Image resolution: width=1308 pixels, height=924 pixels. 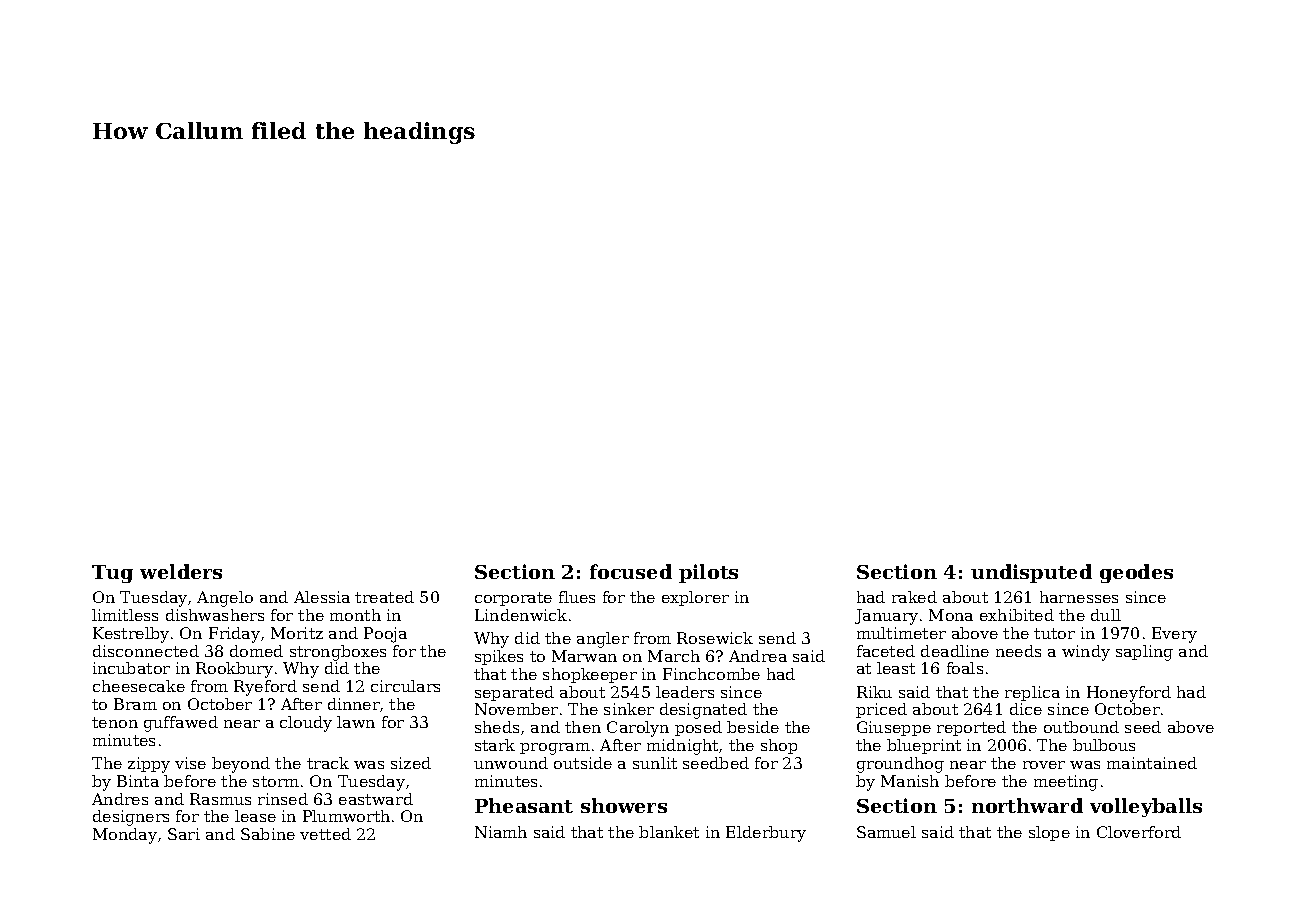 I want to click on unwound, so click(x=511, y=763).
